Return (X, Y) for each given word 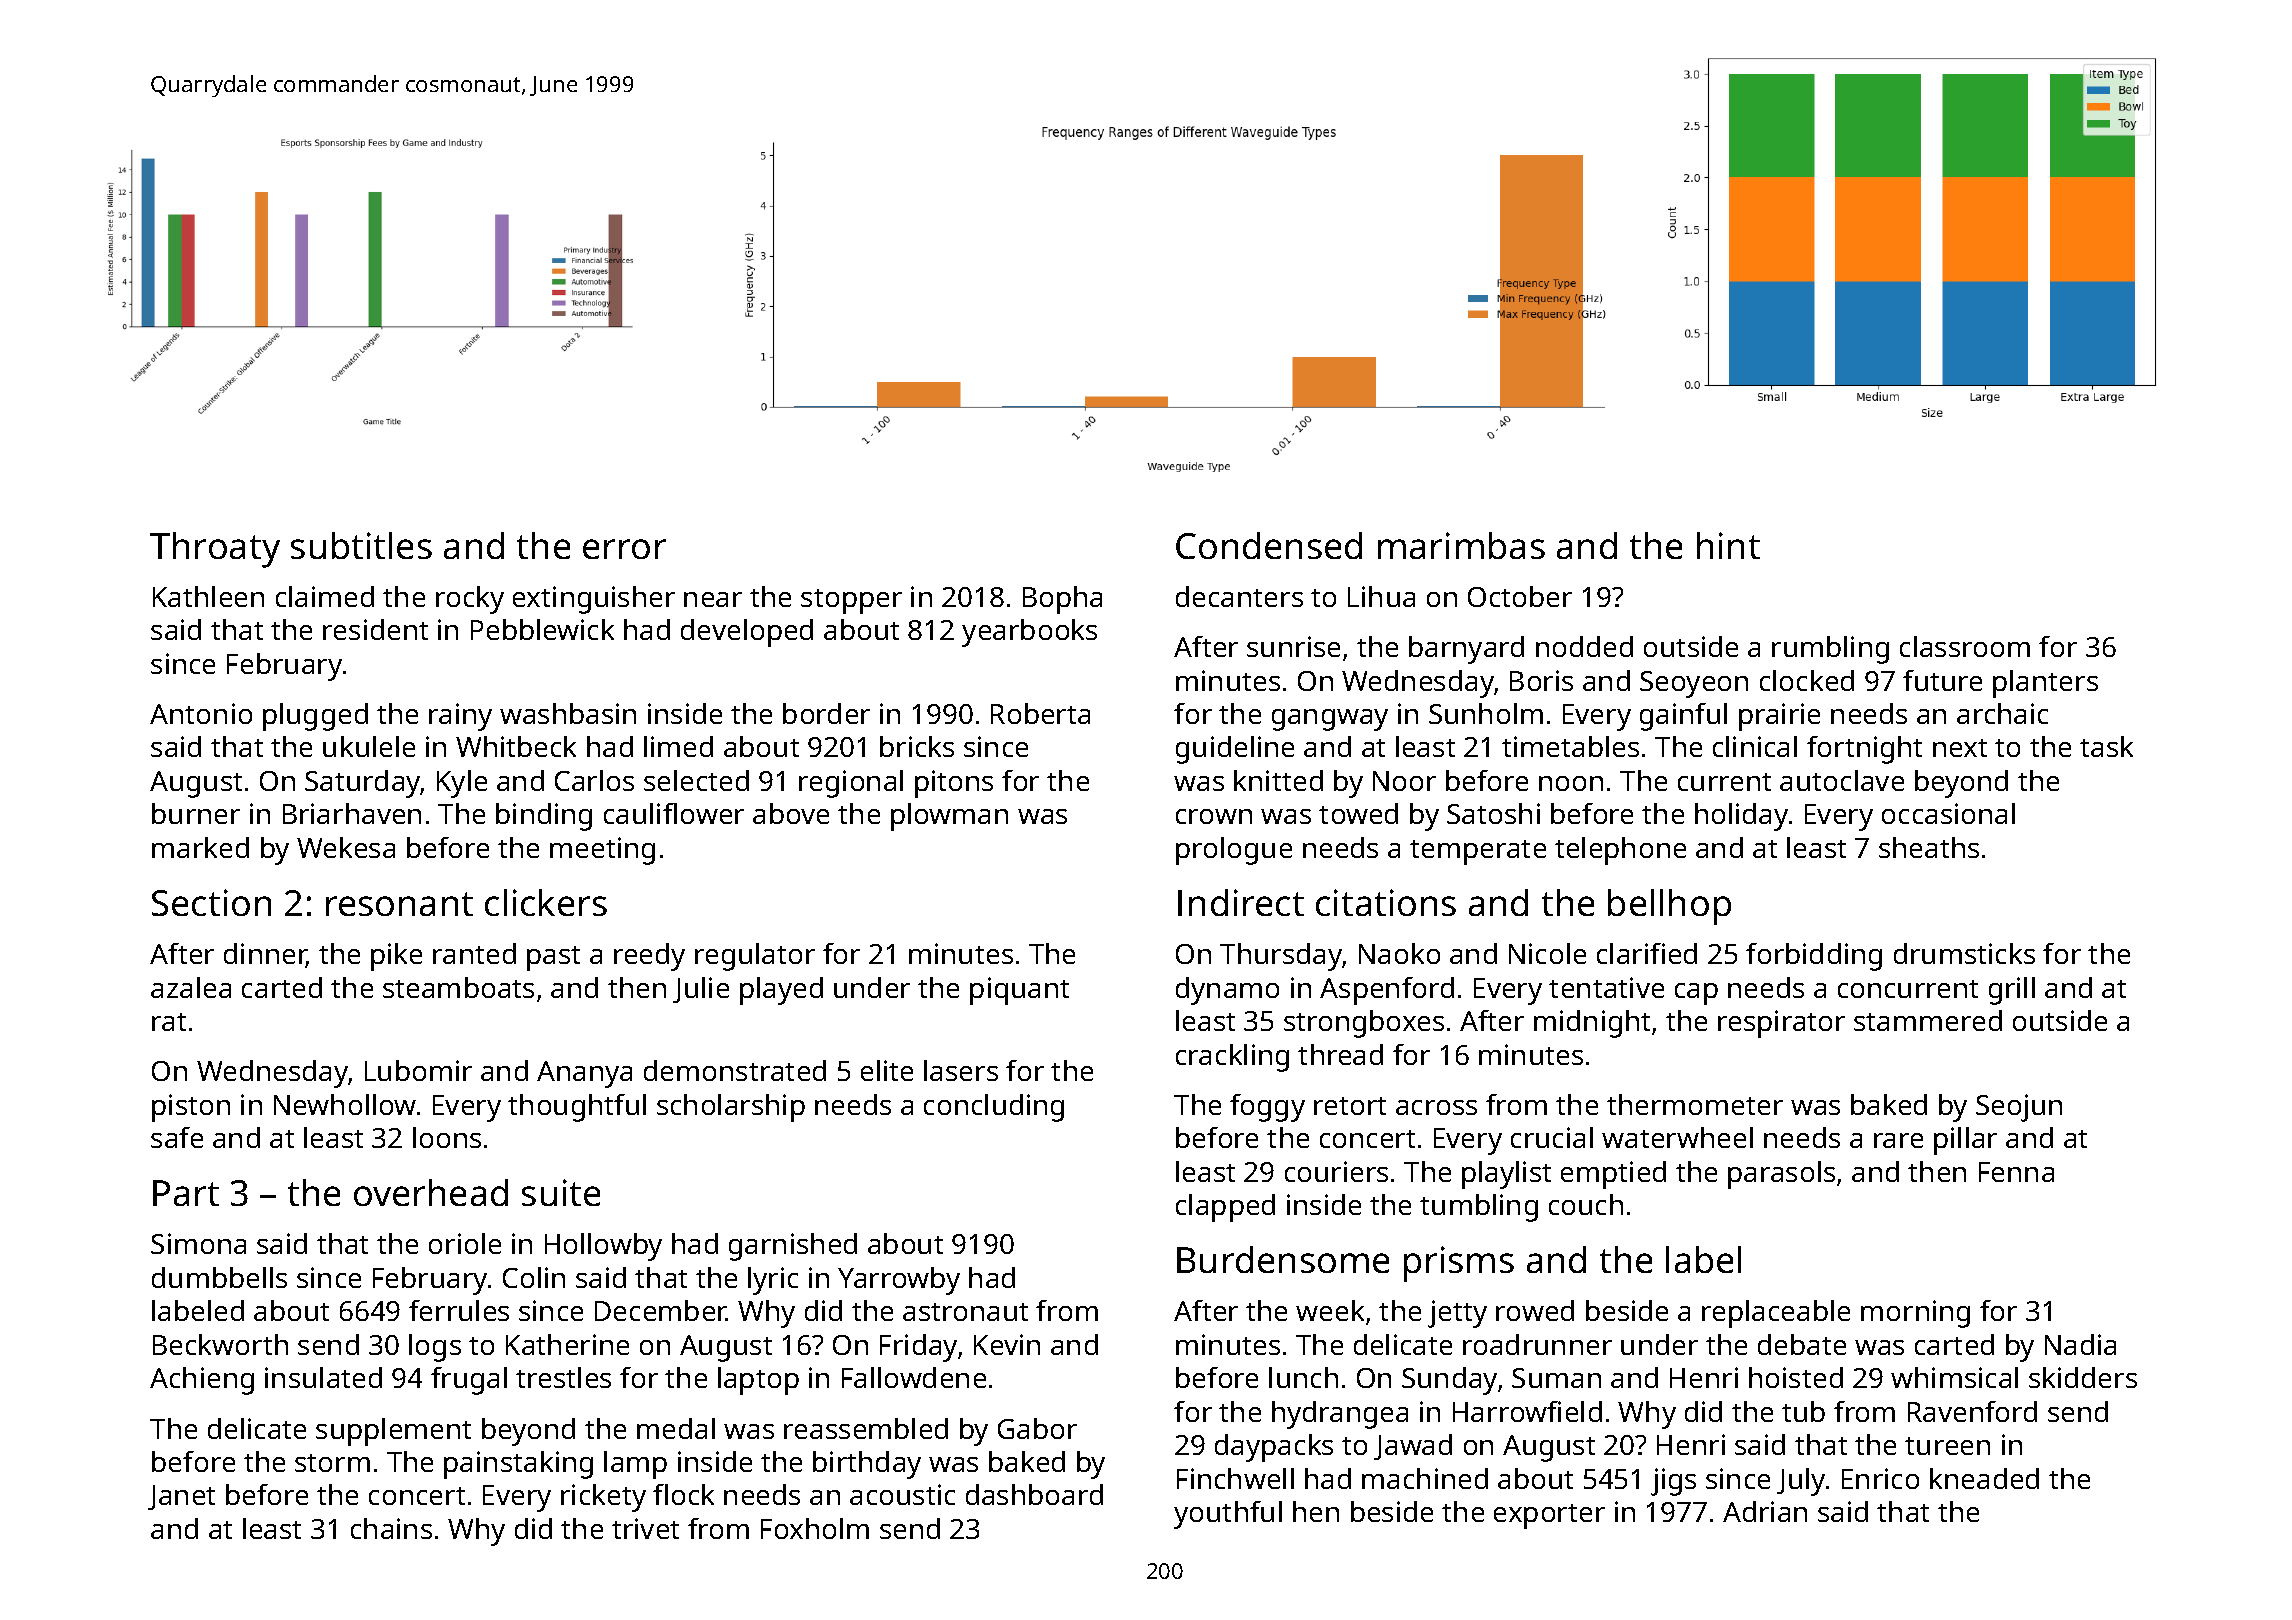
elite (887, 1070)
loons (447, 1137)
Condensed (1269, 545)
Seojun (2019, 1108)
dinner (265, 955)
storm (332, 1463)
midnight (1592, 1024)
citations (1386, 902)
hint (1728, 545)
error (624, 549)
